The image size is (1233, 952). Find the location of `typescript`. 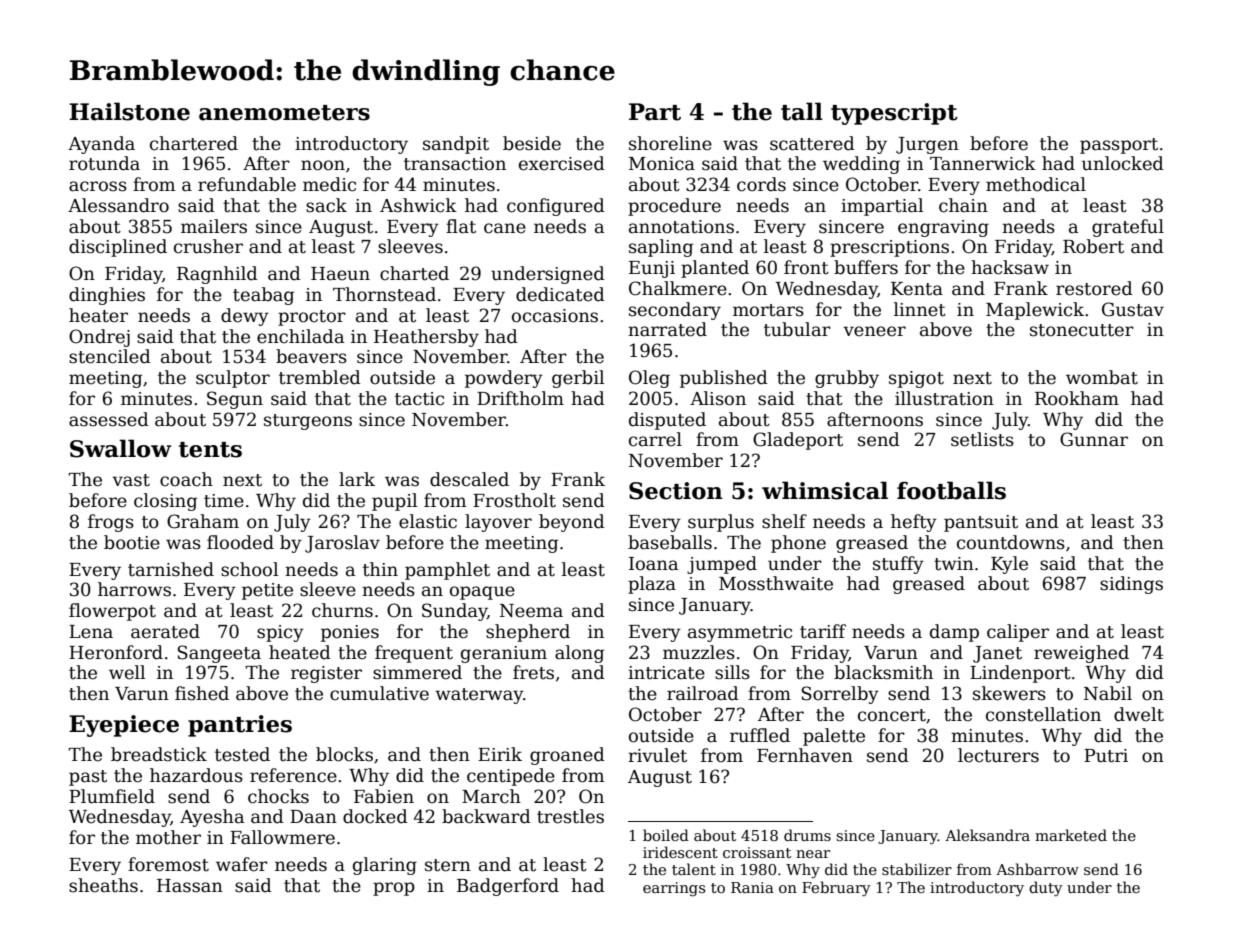

typescript is located at coordinates (894, 114).
